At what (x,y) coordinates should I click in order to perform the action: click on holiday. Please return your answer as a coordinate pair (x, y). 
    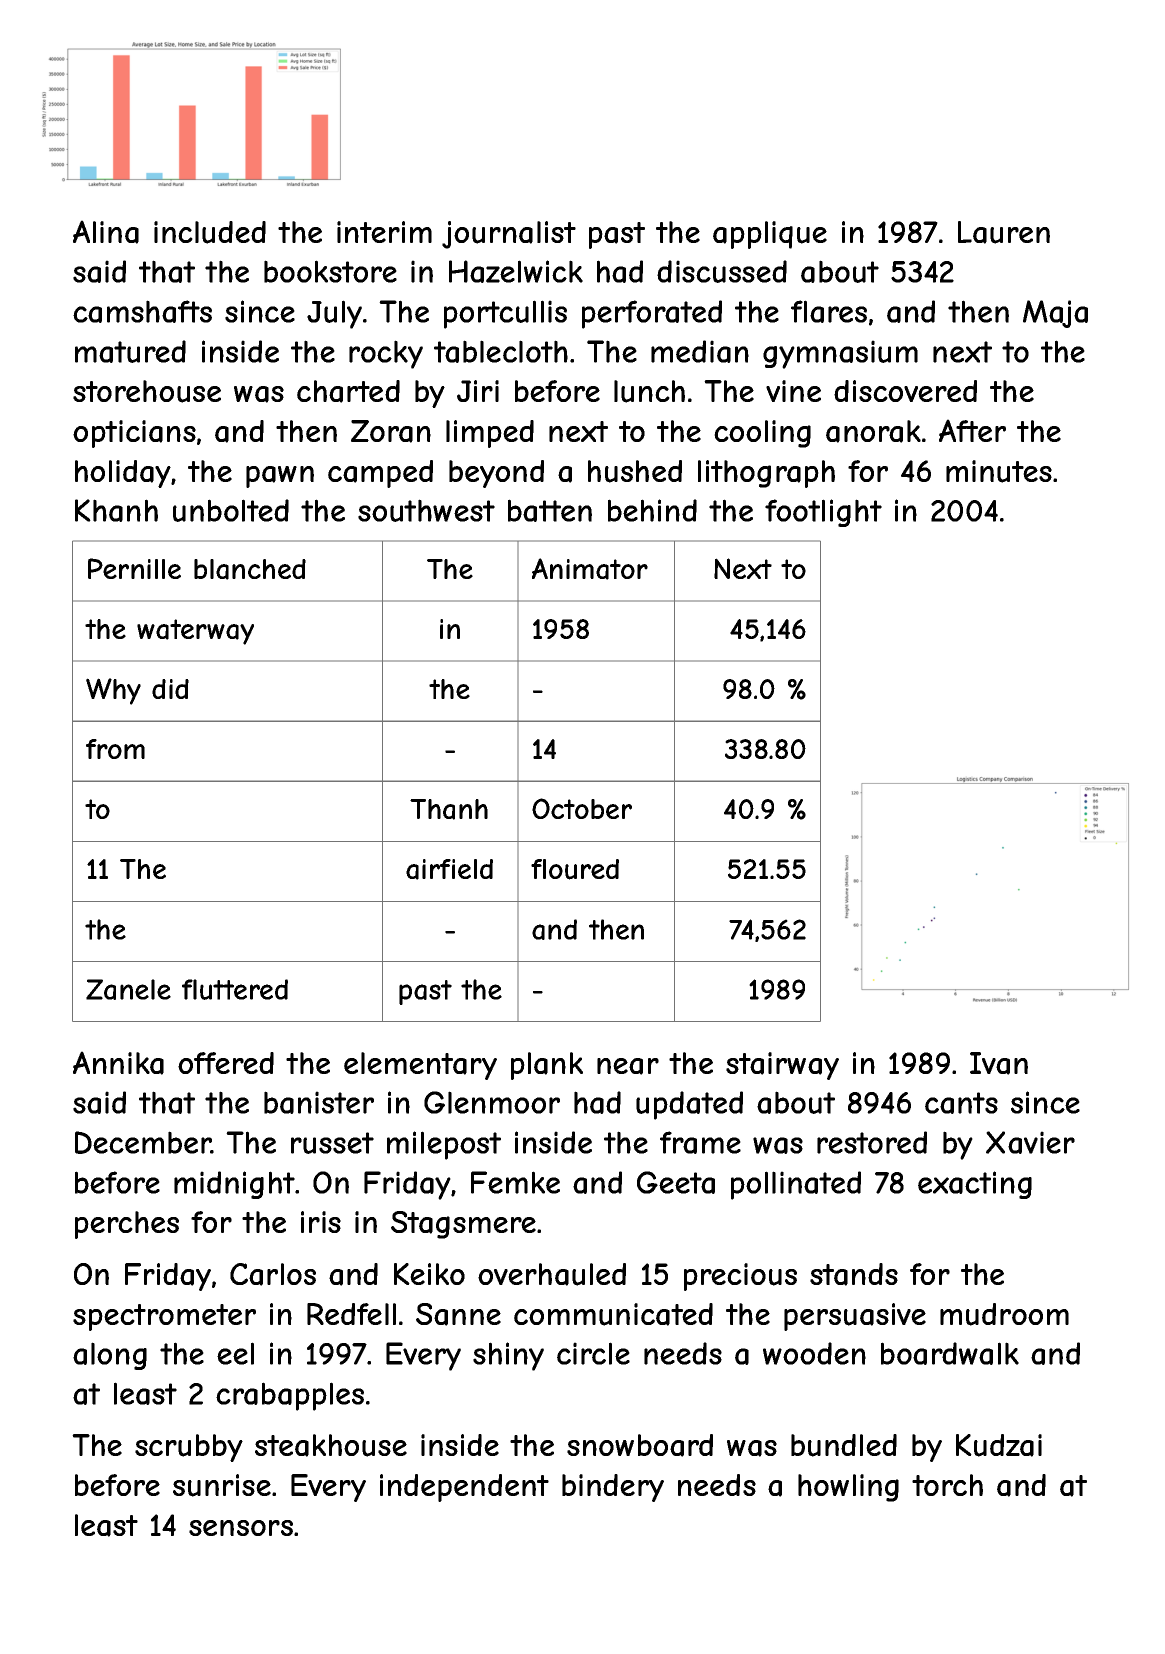
    Looking at the image, I should click on (123, 474).
